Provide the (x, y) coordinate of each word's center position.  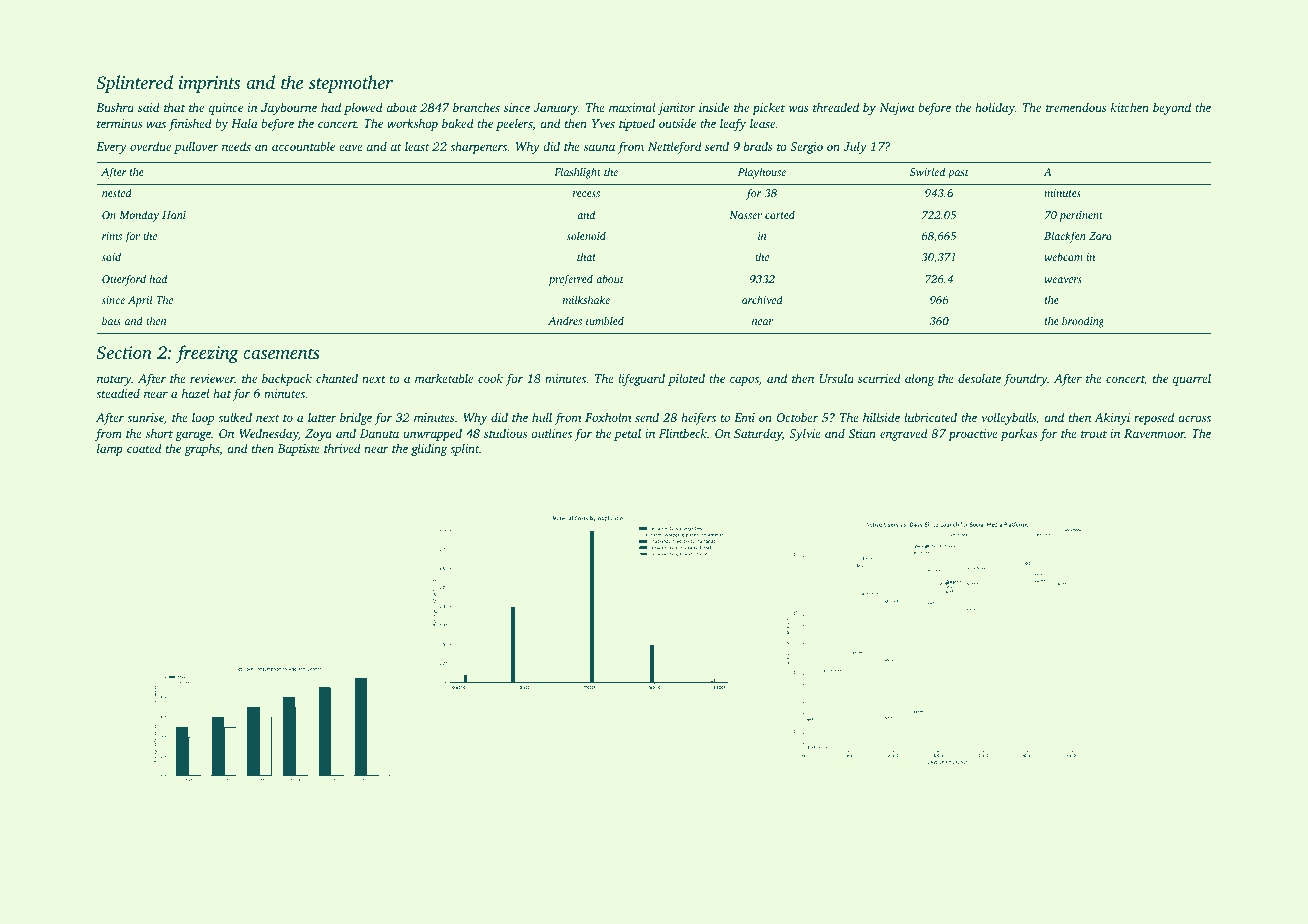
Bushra (115, 107)
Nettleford (675, 147)
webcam (1063, 256)
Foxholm (608, 417)
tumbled (605, 320)
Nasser (745, 215)
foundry (1025, 379)
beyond (1172, 108)
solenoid (586, 235)
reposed (1154, 418)
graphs (202, 449)
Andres (565, 320)
